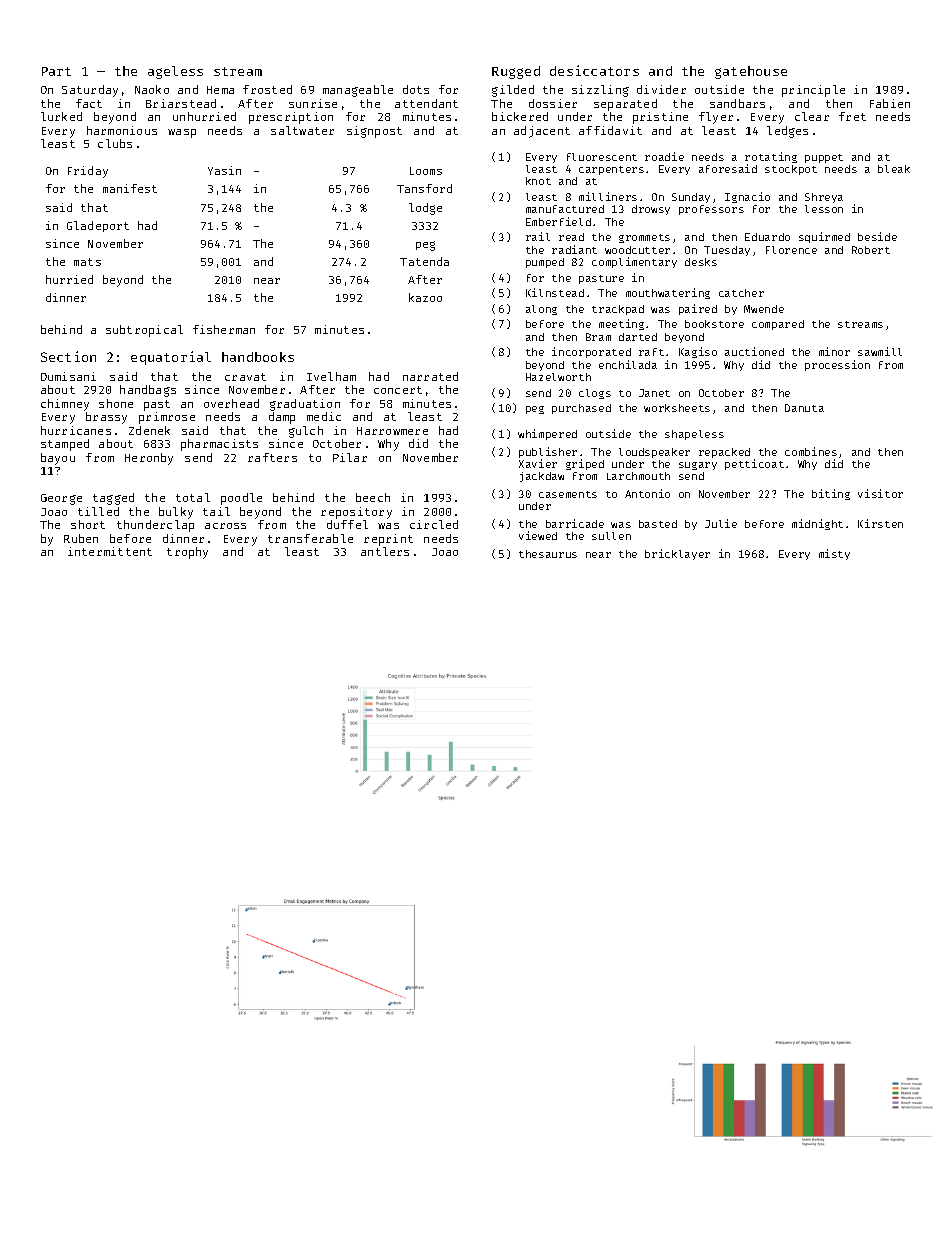 The height and width of the page is (1233, 952). What do you see at coordinates (350, 457) in the page?
I see `Pilar` at bounding box center [350, 457].
